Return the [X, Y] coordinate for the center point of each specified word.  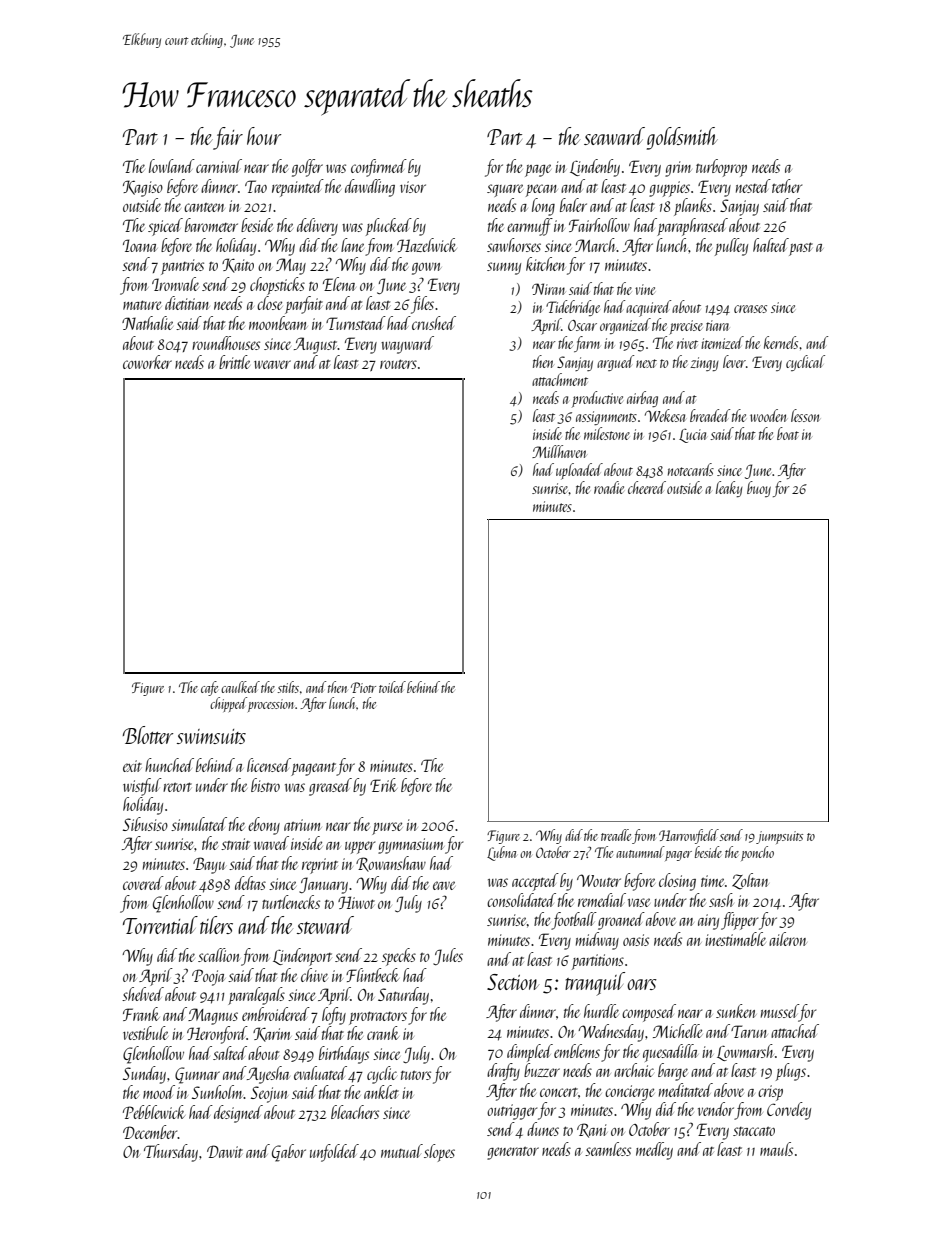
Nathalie [147, 323]
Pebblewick [154, 1112]
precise [686, 327]
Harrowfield [689, 836]
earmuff [530, 227]
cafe [209, 688]
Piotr [363, 687]
